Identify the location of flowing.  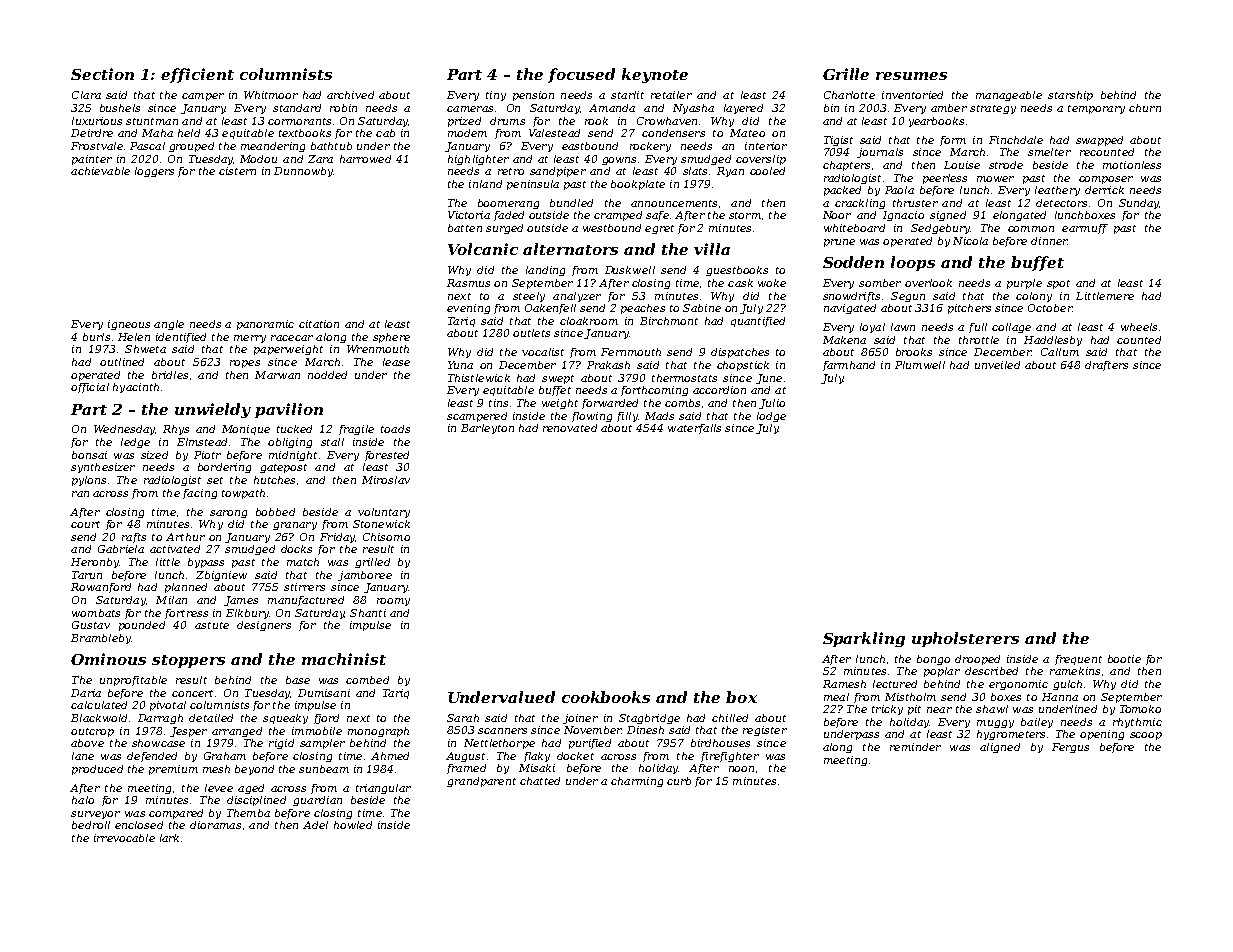
(592, 417).
